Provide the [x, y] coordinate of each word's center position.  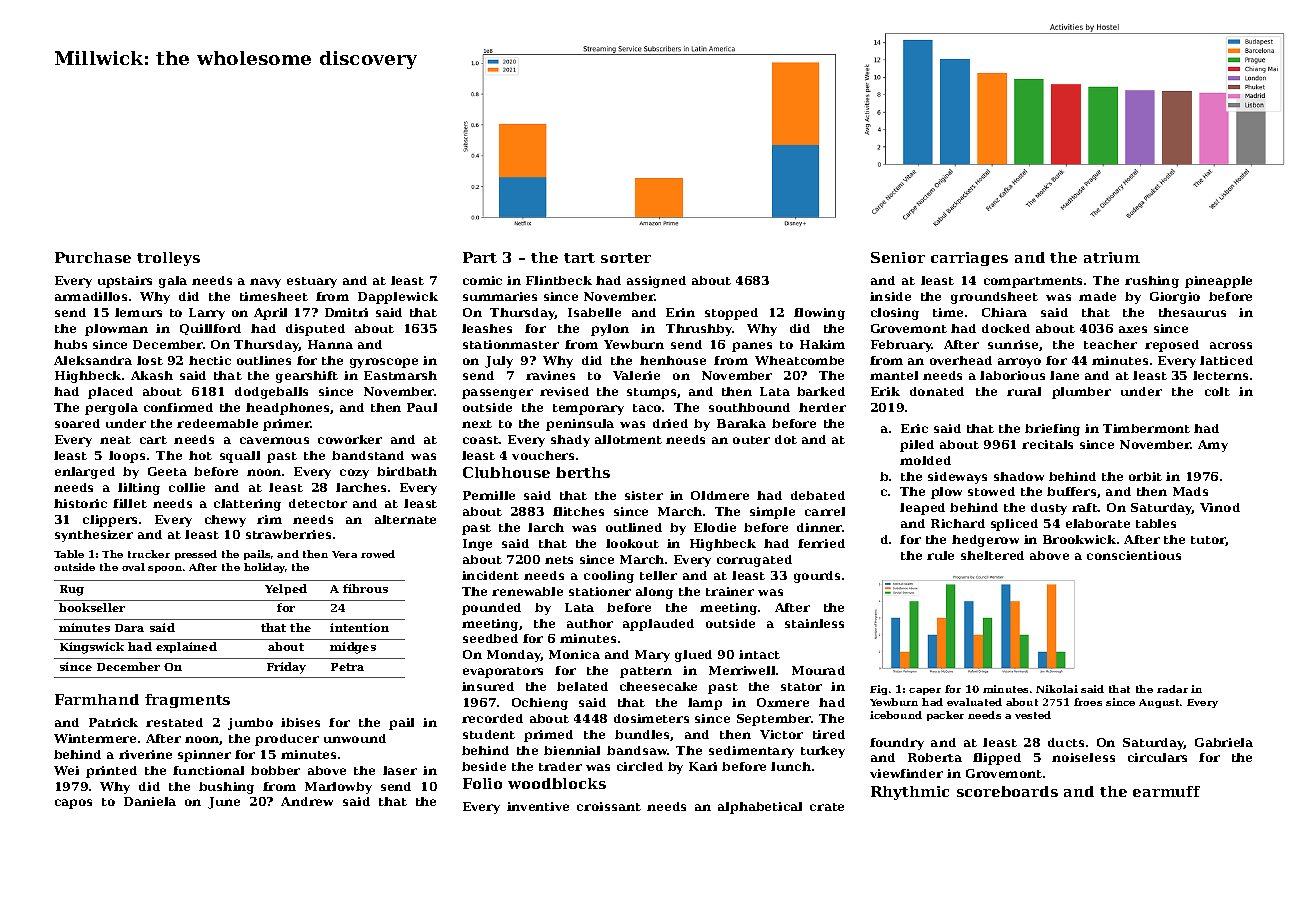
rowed [378, 554]
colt [1217, 391]
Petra [347, 667]
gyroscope [384, 363]
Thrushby [699, 330]
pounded [491, 609]
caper [925, 691]
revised [564, 391]
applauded [658, 625]
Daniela [150, 801]
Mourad [818, 670]
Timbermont [1146, 428]
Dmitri [346, 312]
